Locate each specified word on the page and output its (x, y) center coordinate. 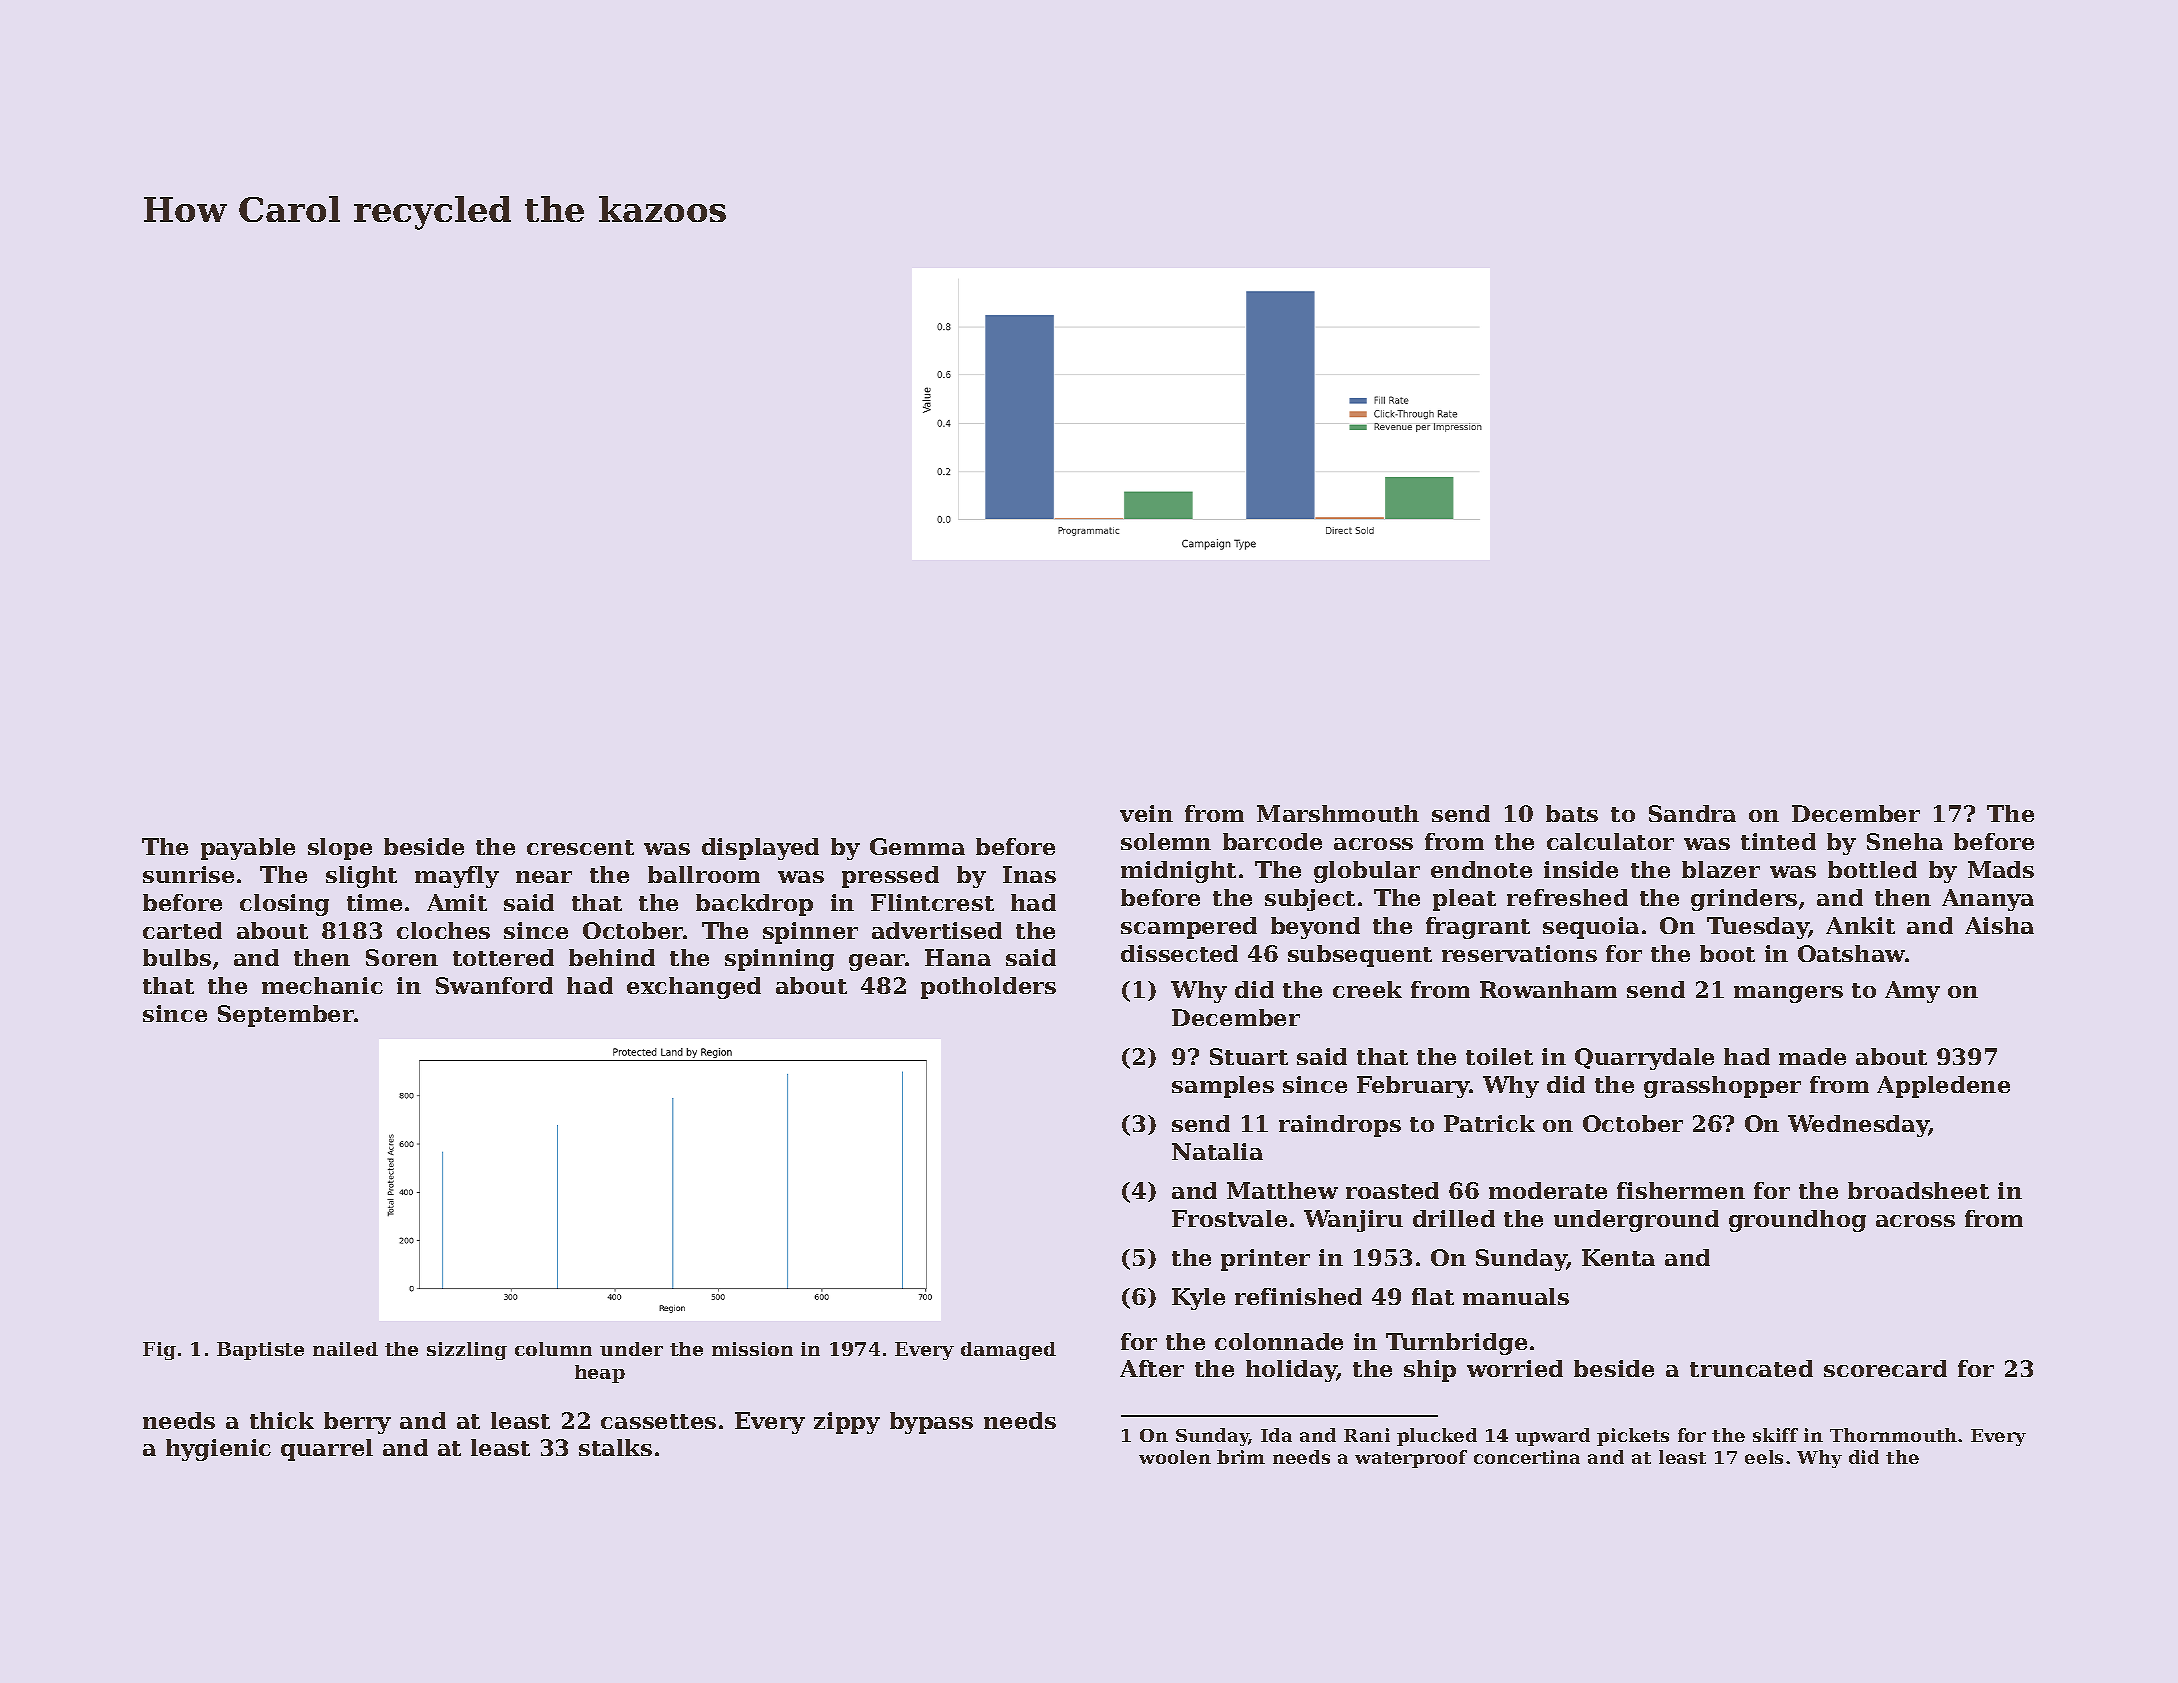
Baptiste (260, 1351)
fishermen (1681, 1190)
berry (357, 1423)
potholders (988, 988)
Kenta (1618, 1257)
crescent (580, 847)
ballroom (704, 874)
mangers (1788, 994)
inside (1581, 869)
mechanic (322, 985)
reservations (1519, 953)
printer (1265, 1260)
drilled (1454, 1218)
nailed (345, 1349)
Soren (402, 957)
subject (1310, 900)
